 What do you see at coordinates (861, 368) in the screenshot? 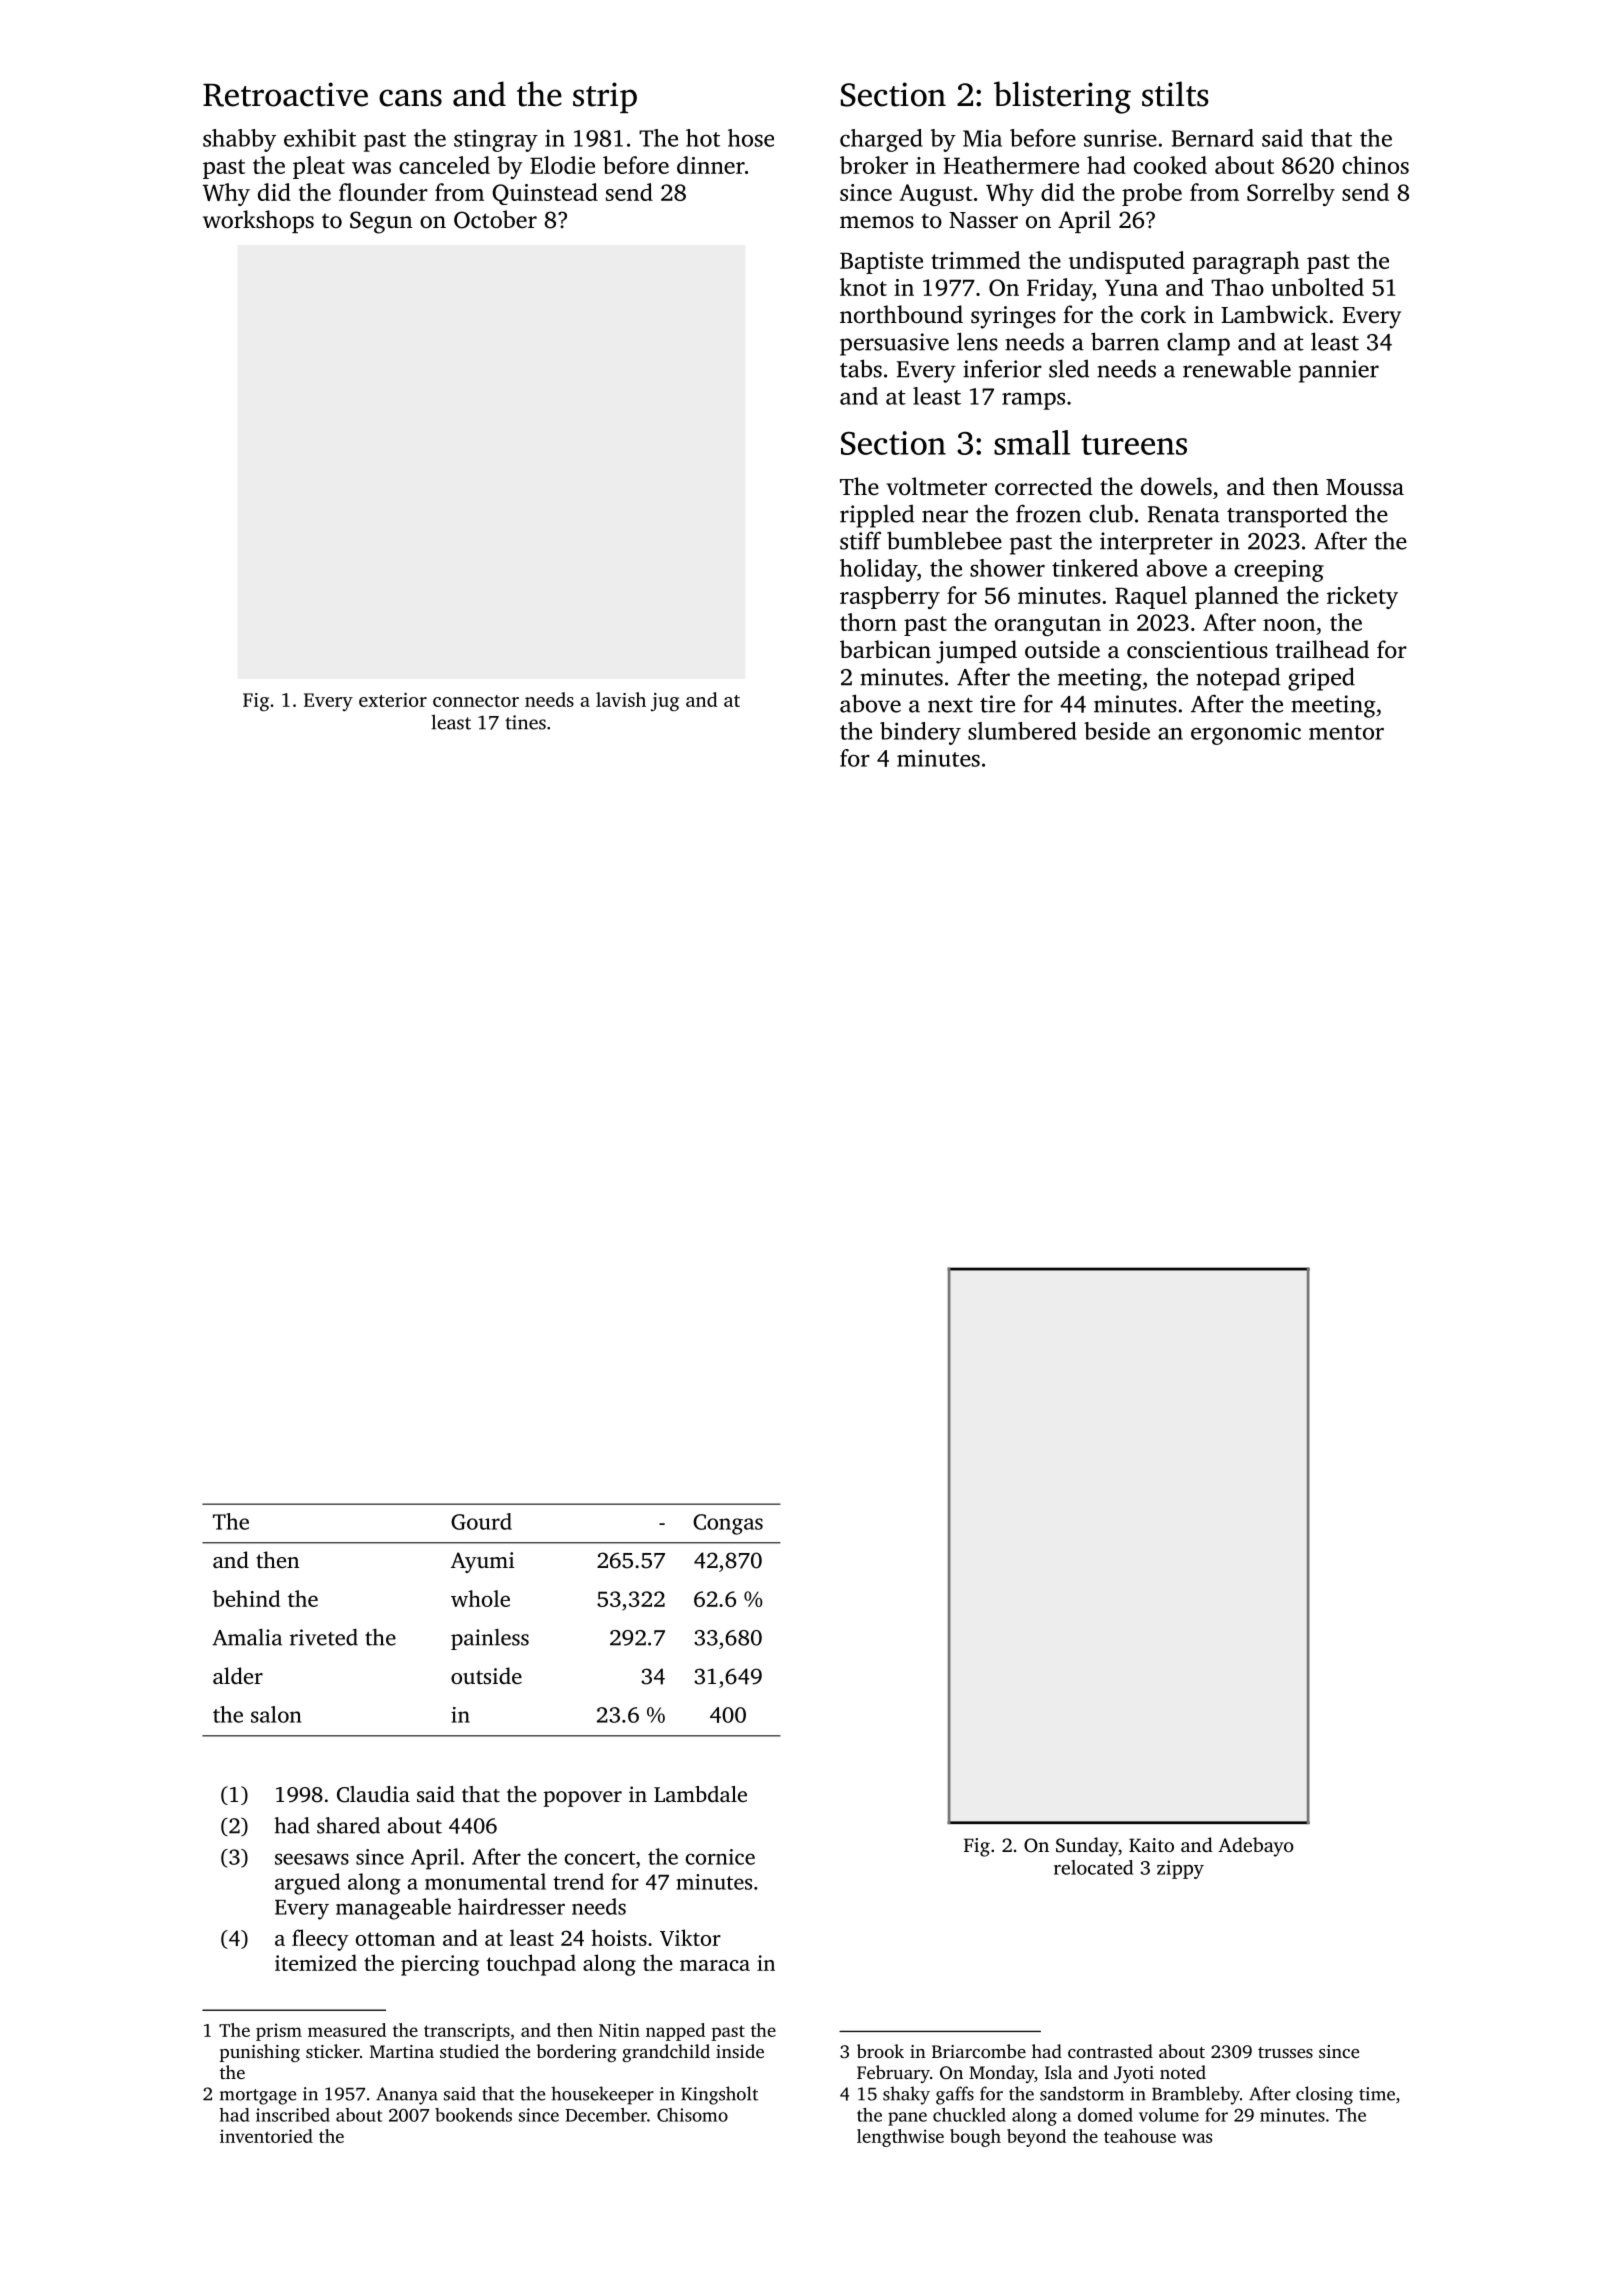
I see `tabs` at bounding box center [861, 368].
